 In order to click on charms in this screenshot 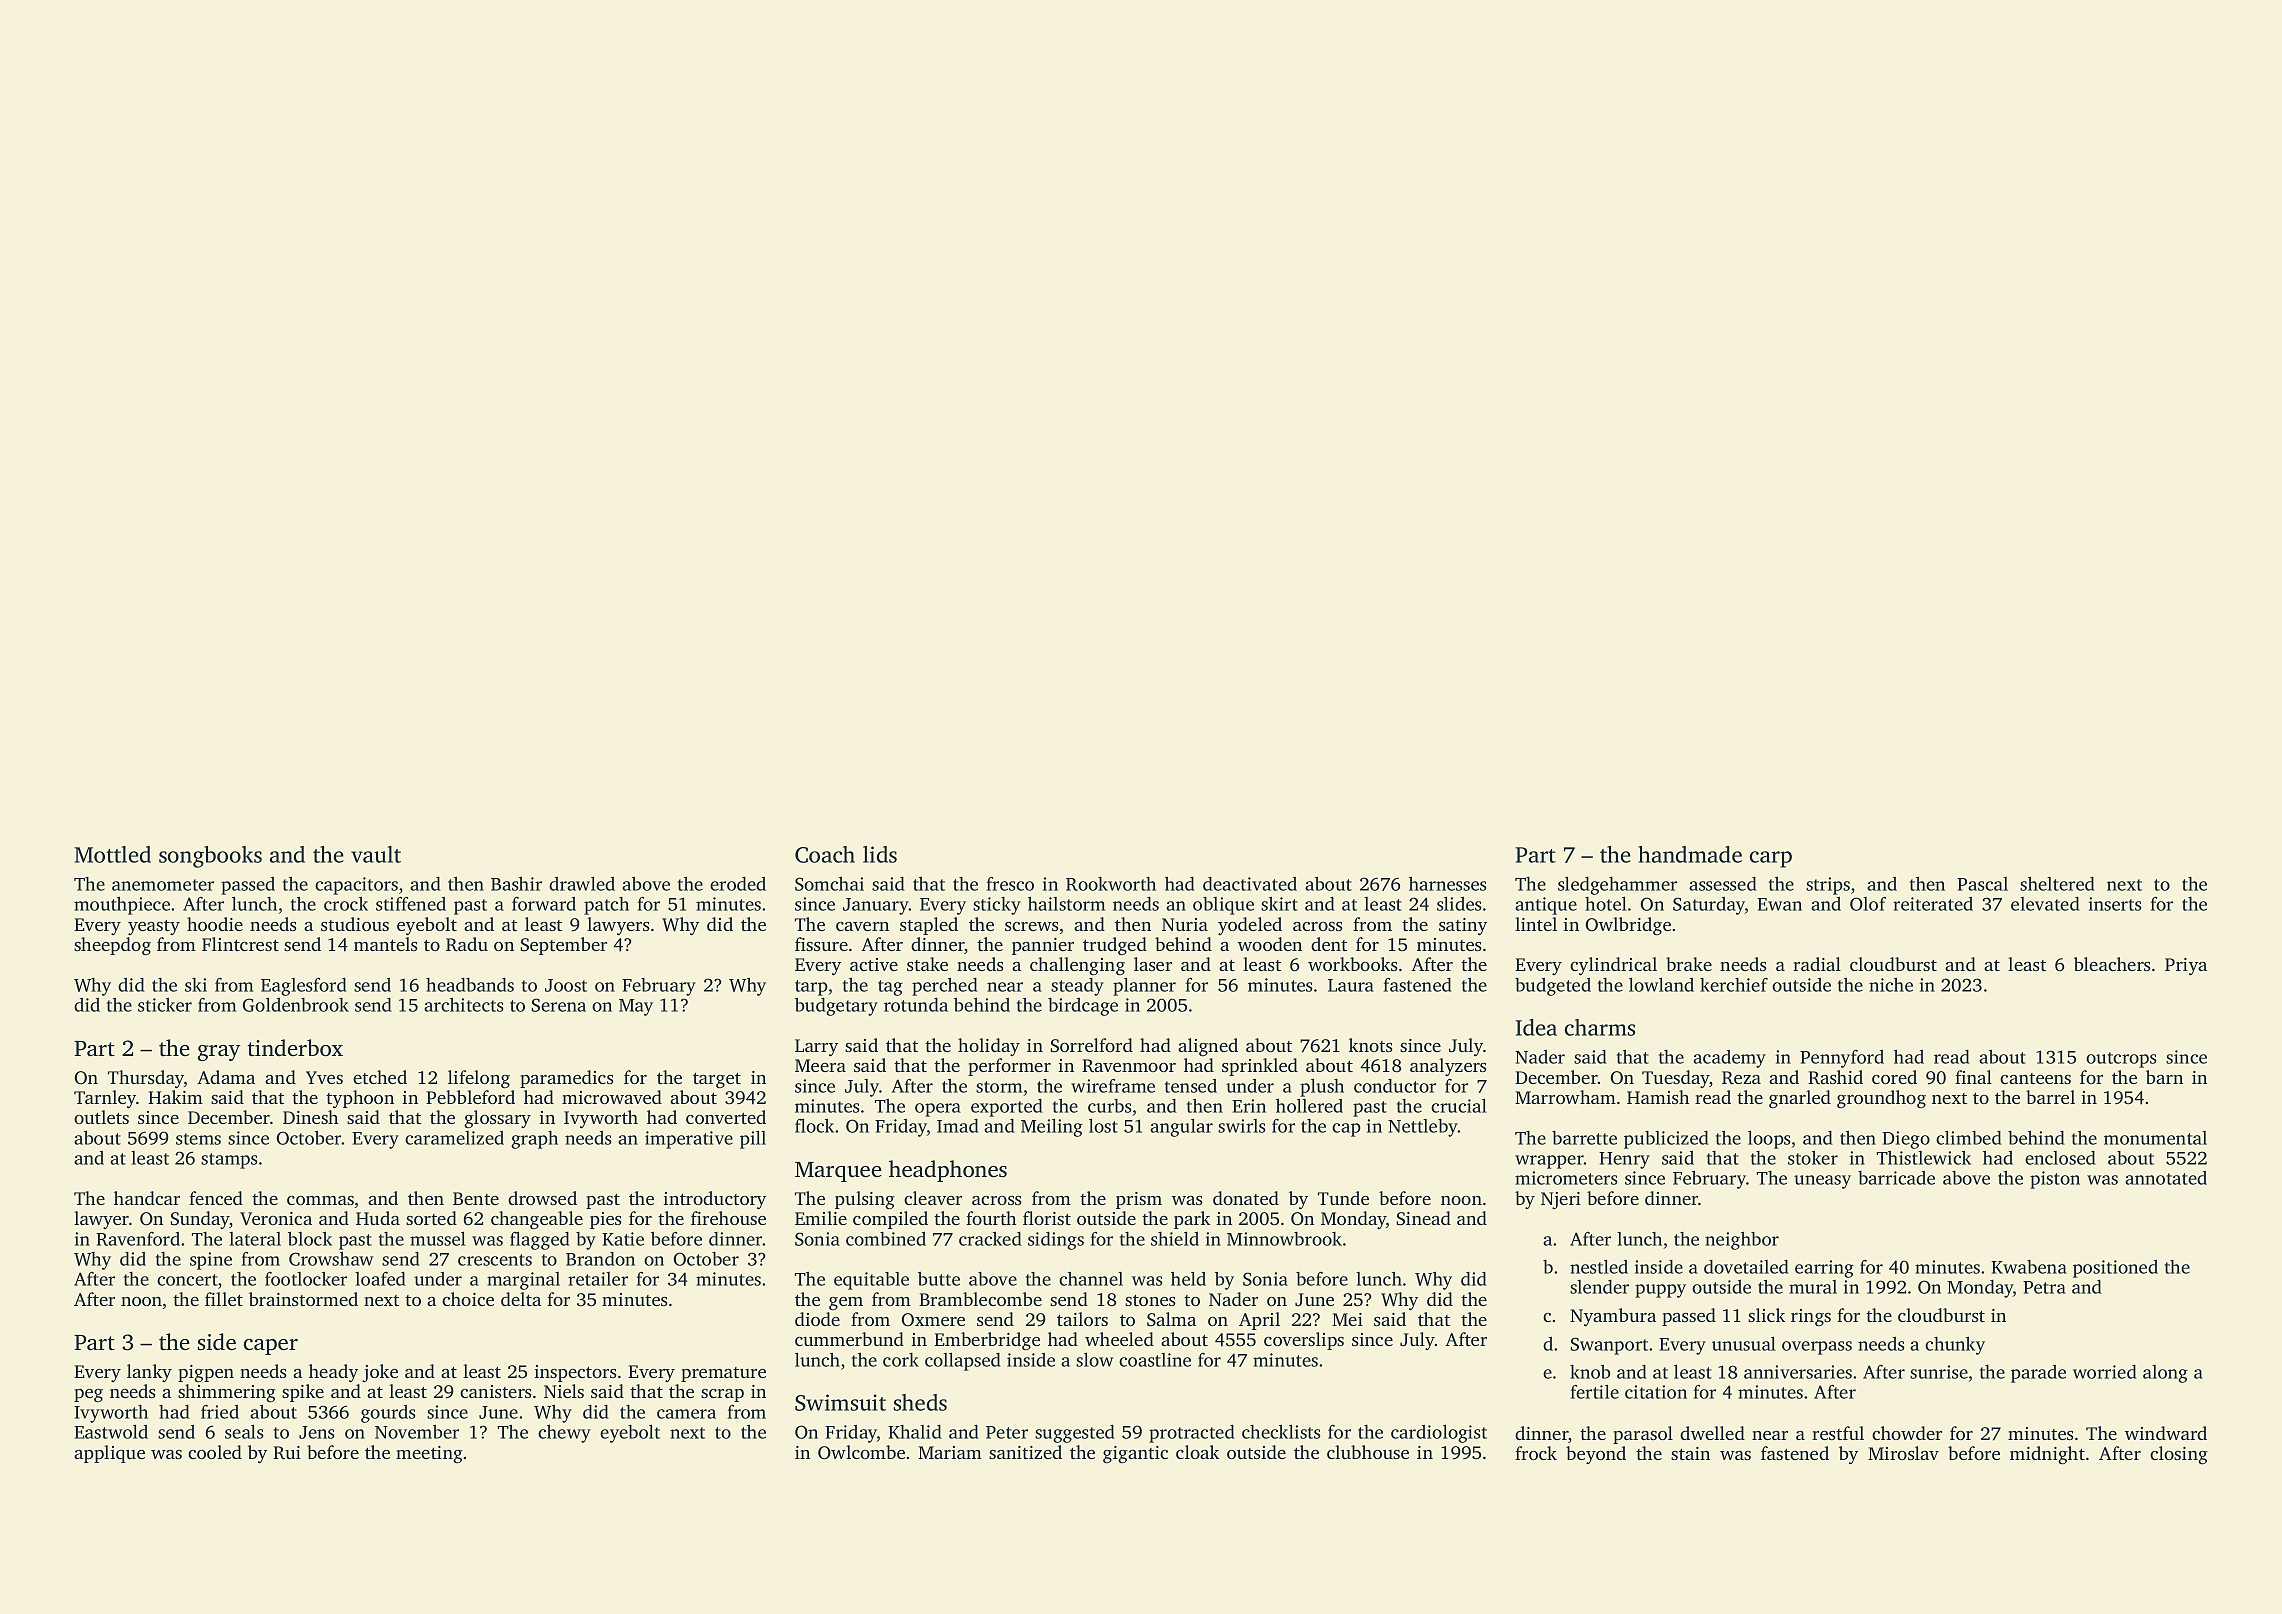, I will do `click(1600, 1027)`.
